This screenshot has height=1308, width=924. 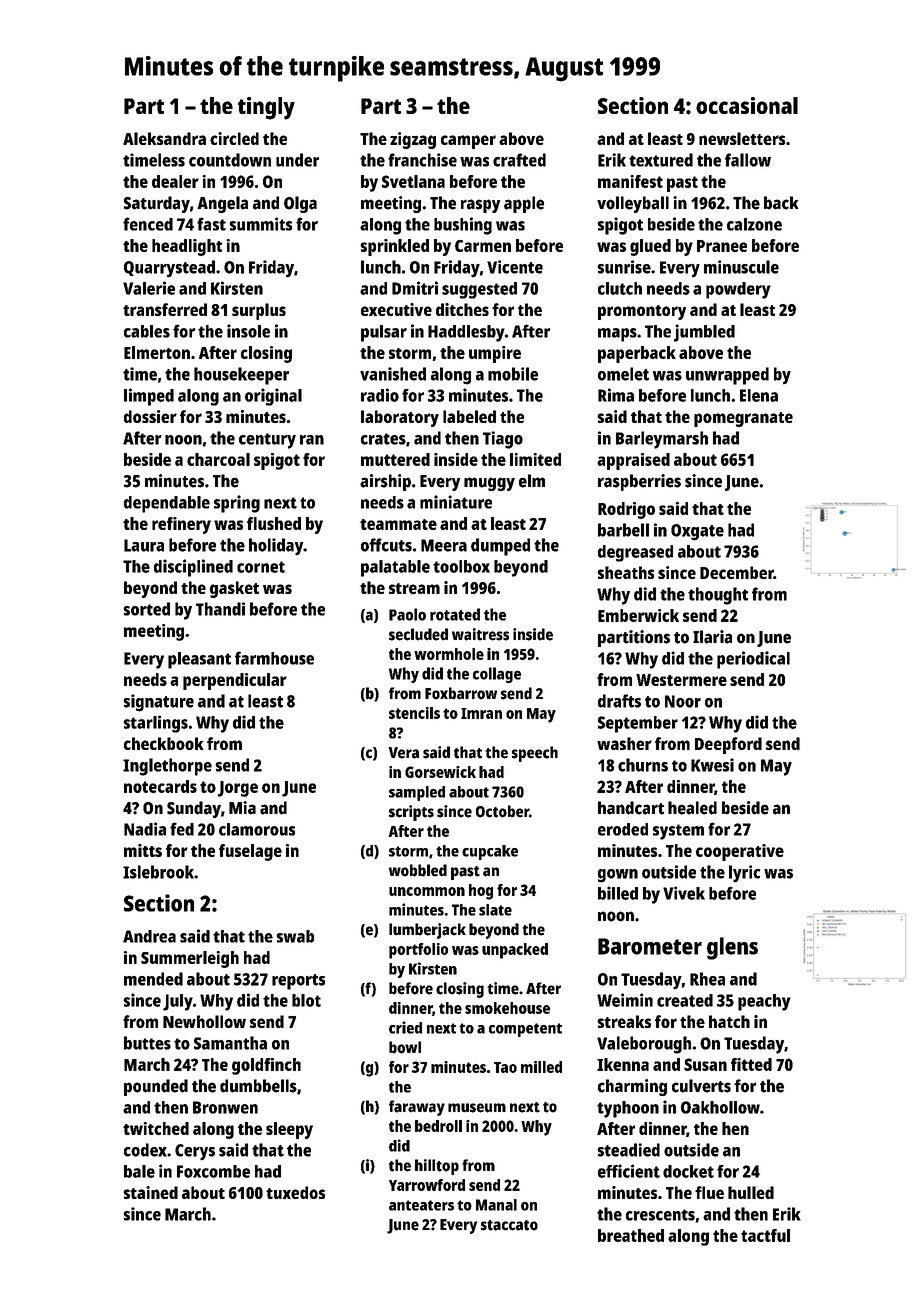 I want to click on tactful, so click(x=765, y=1235).
